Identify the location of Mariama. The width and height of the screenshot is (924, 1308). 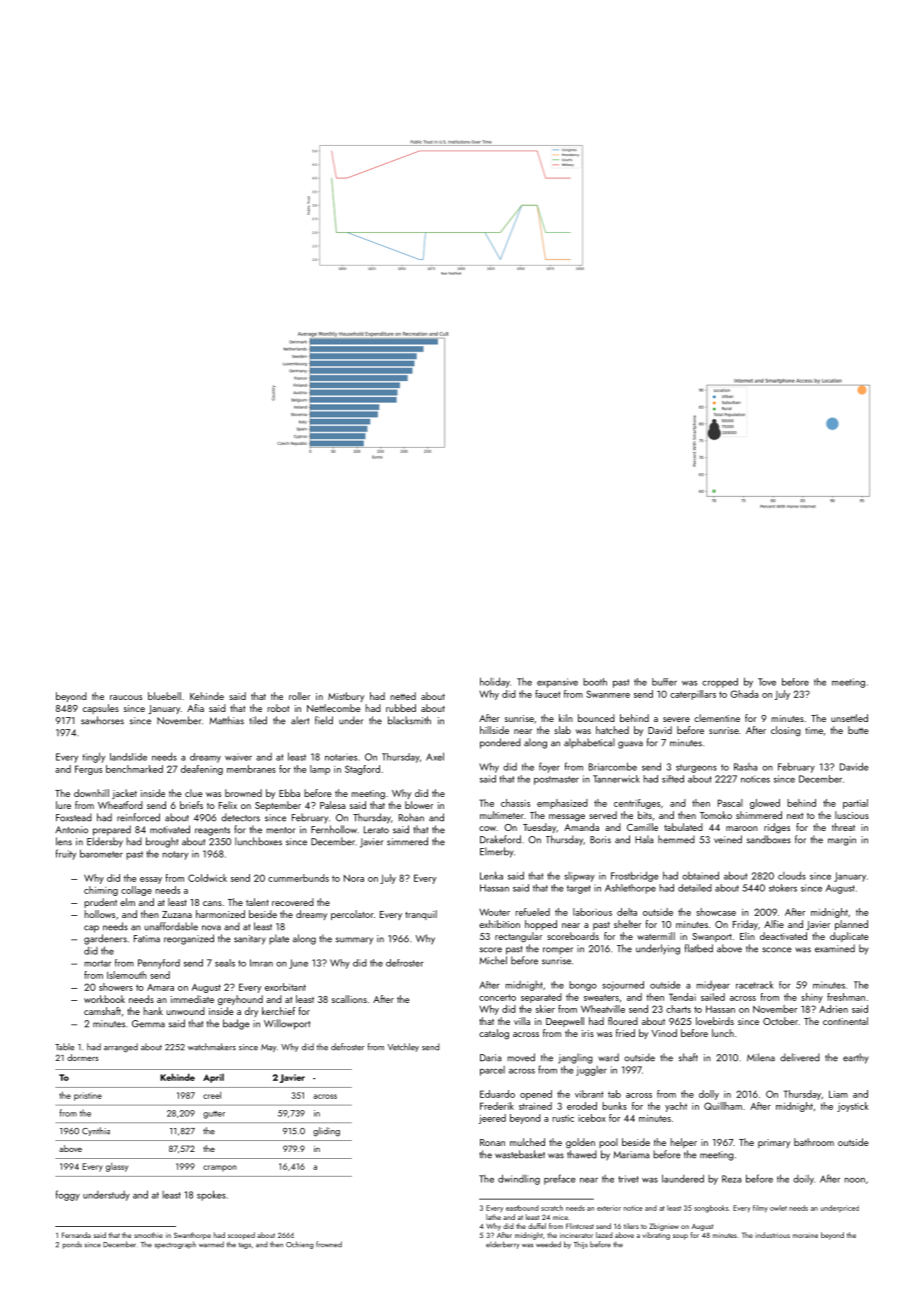
(631, 1155).
